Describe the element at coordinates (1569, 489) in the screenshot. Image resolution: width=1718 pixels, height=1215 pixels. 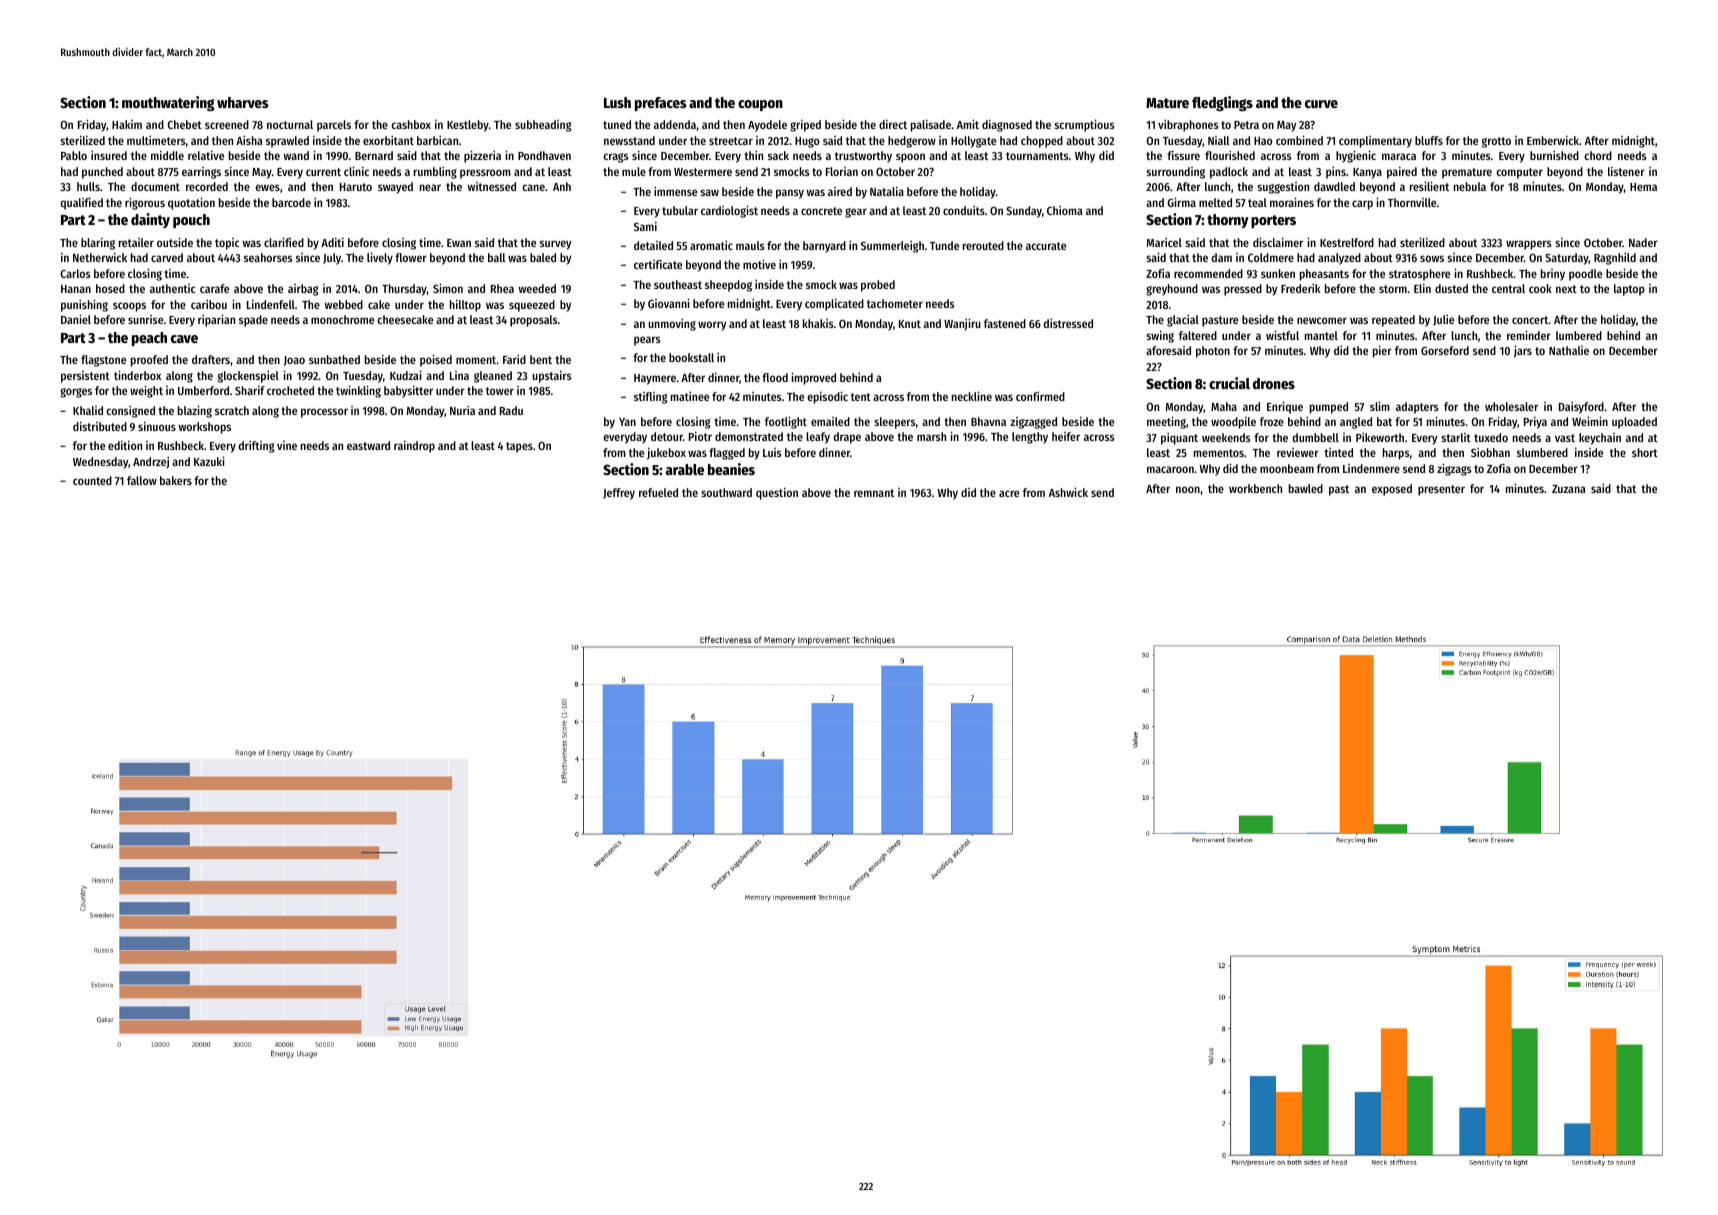
I see `Zuzana` at that location.
